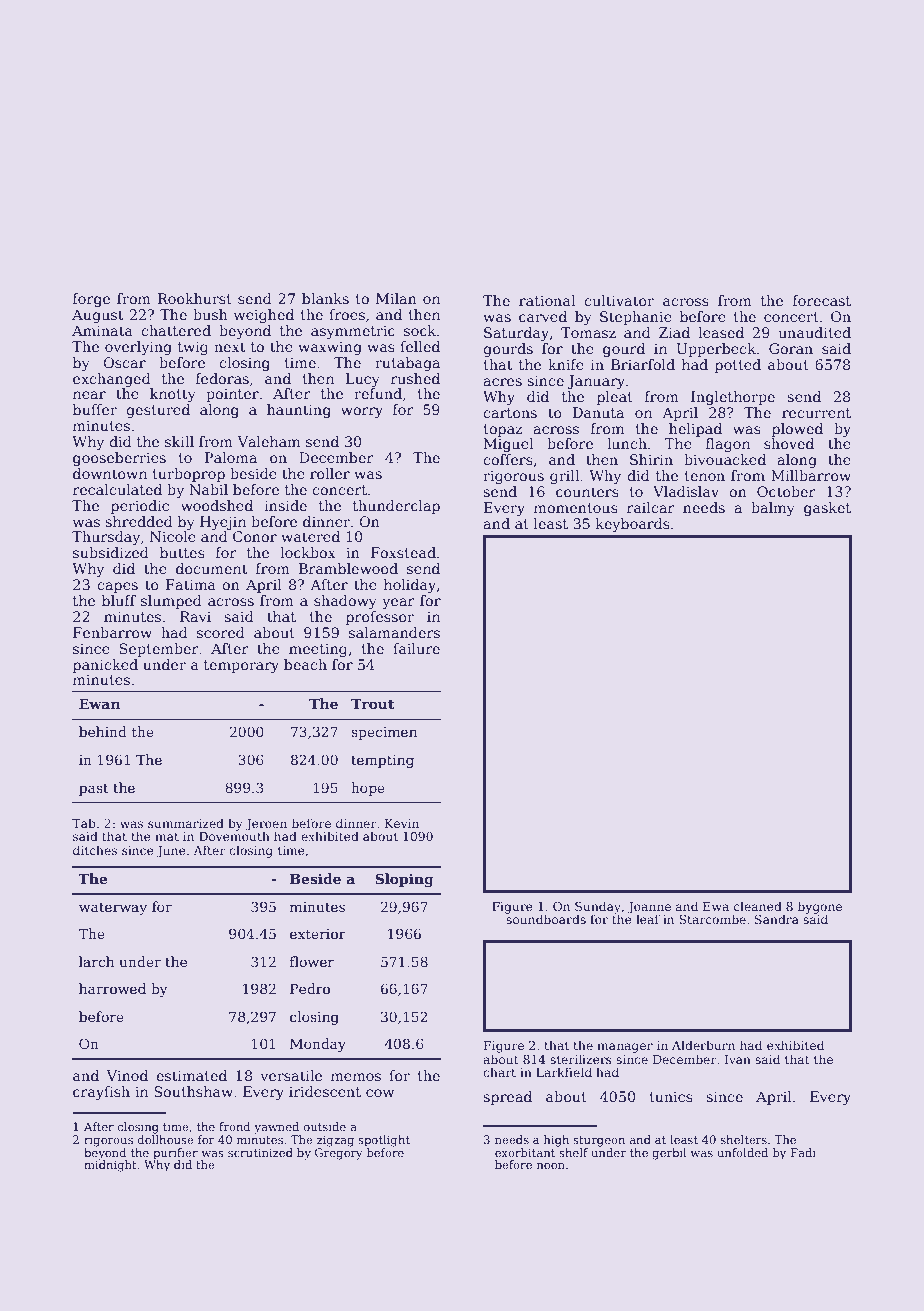 This screenshot has height=1311, width=924. What do you see at coordinates (241, 666) in the screenshot?
I see `temporary` at bounding box center [241, 666].
